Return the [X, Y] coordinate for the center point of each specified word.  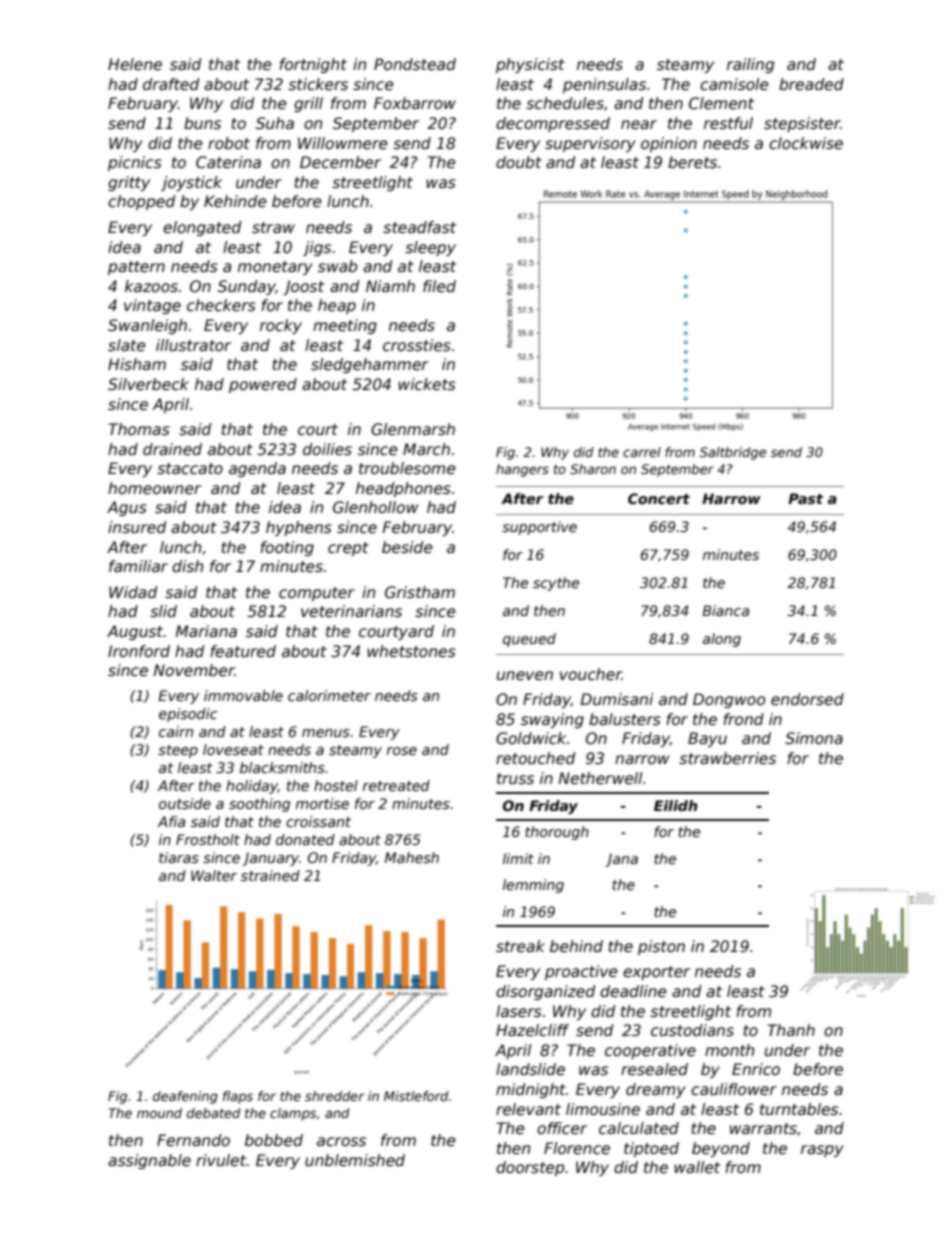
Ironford [139, 651]
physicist [530, 65]
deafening [185, 1097]
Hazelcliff [532, 1030]
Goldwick [531, 738]
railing [750, 65]
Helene [135, 64]
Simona [814, 738]
